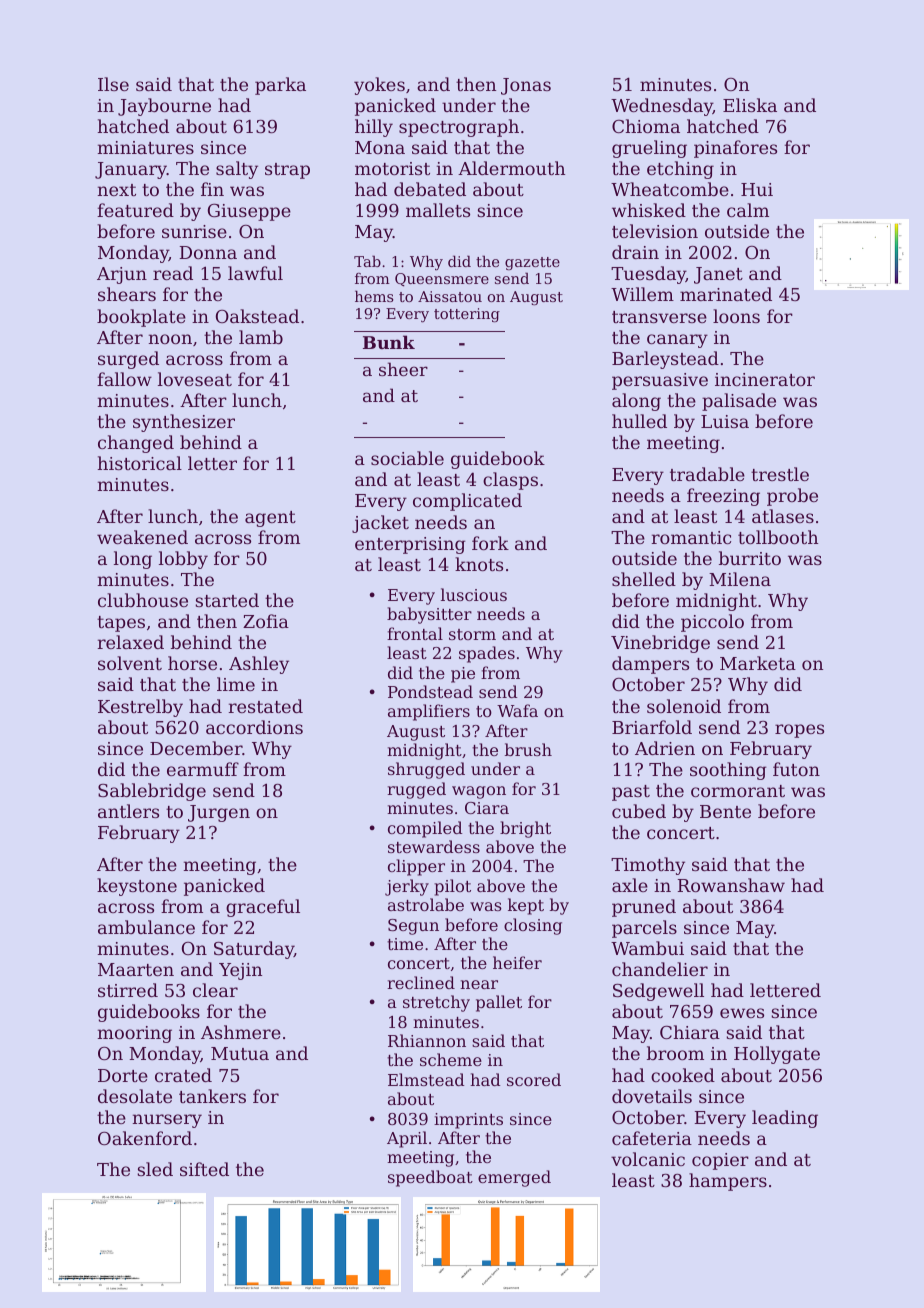 Image resolution: width=924 pixels, height=1308 pixels. I want to click on loons, so click(736, 316).
